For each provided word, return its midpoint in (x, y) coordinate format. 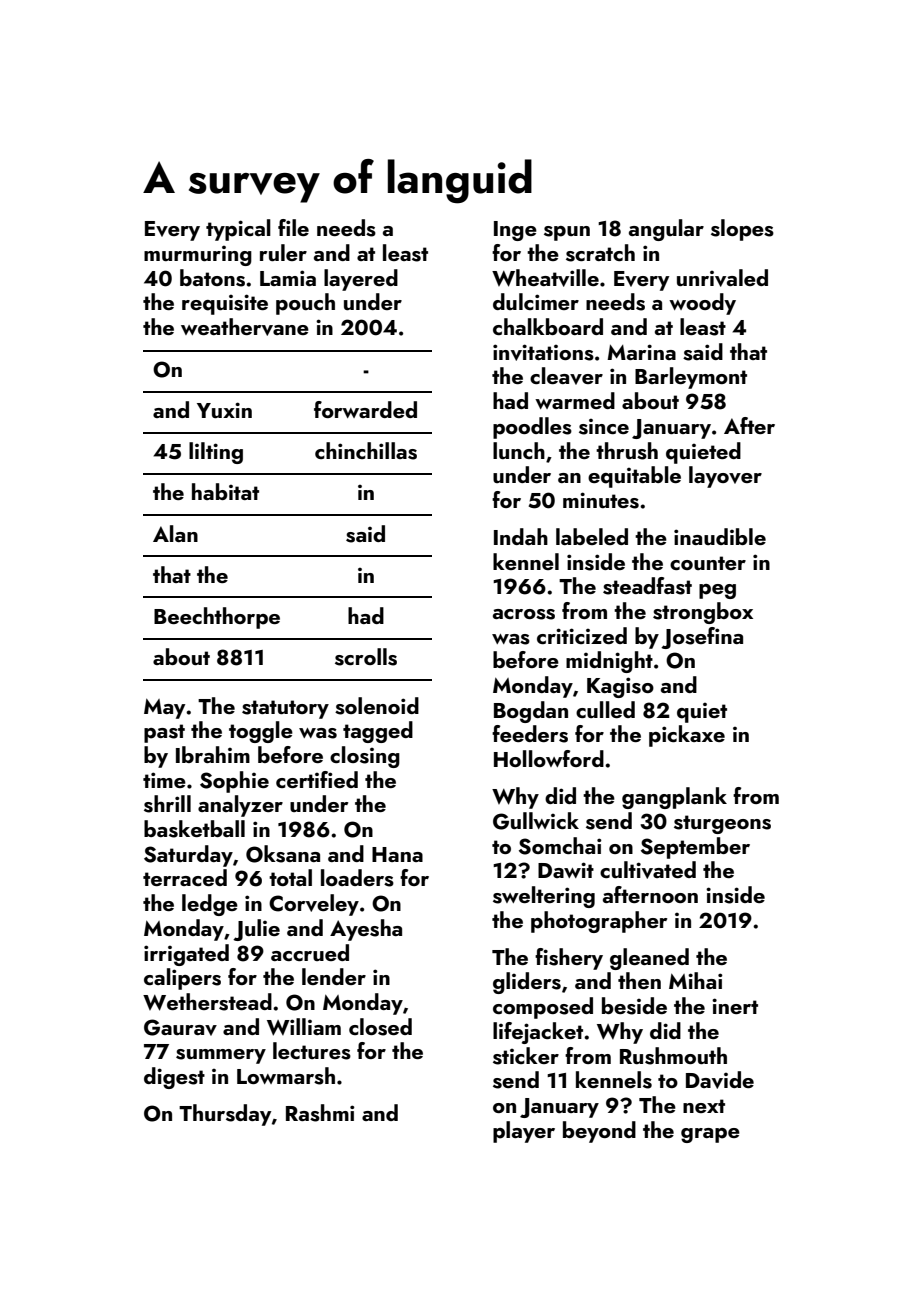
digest (174, 1078)
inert (735, 1006)
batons (212, 278)
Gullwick (536, 821)
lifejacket (538, 1033)
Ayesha (366, 930)
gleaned (649, 959)
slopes (742, 230)
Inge (515, 231)
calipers (182, 979)
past (164, 733)
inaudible (720, 536)
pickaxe (687, 736)
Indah (521, 536)
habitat (225, 491)
